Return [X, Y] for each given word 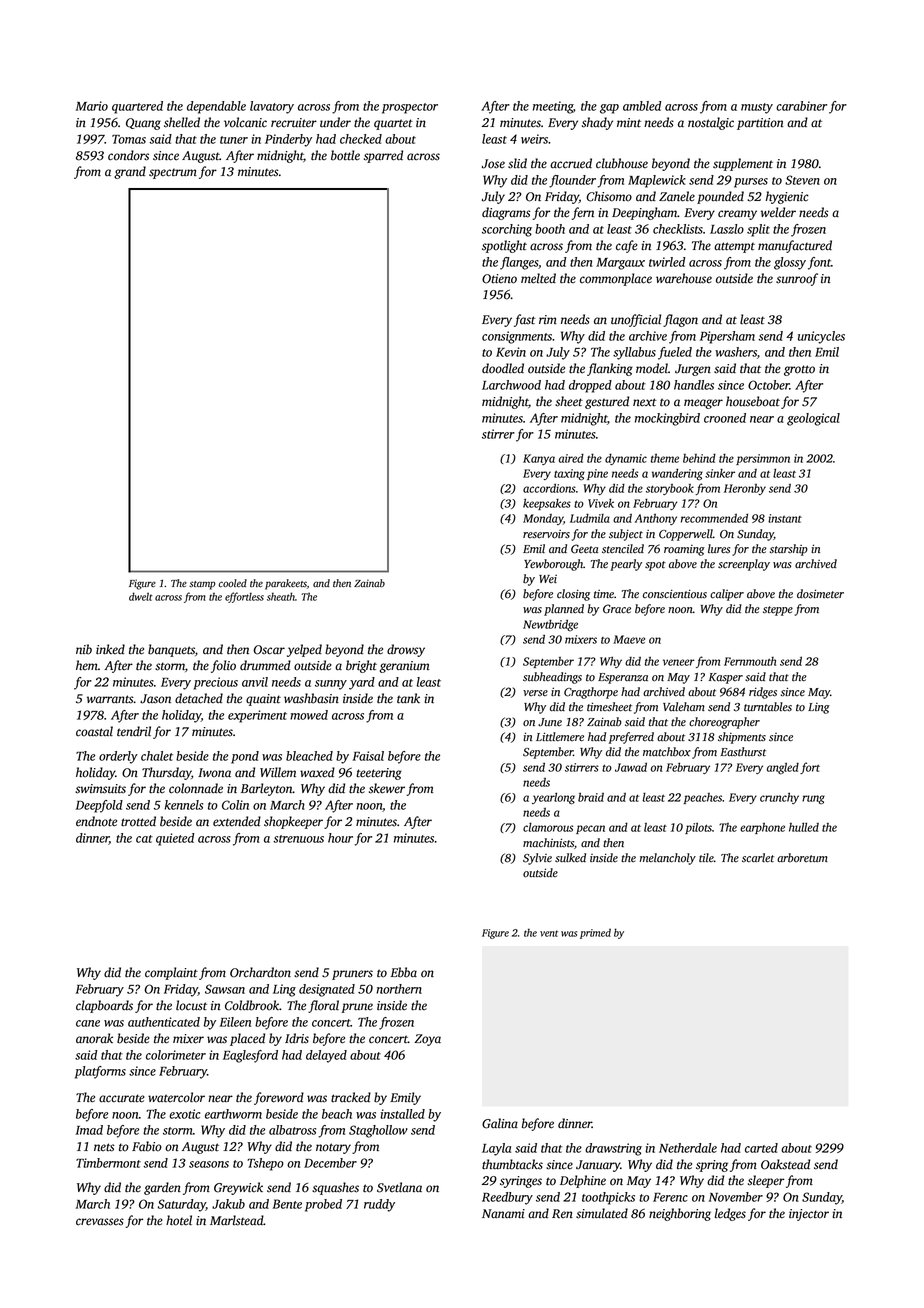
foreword [279, 1098]
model [652, 368]
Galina [500, 1123]
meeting [553, 107]
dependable [216, 107]
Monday [543, 519]
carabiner [801, 106]
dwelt [141, 596]
